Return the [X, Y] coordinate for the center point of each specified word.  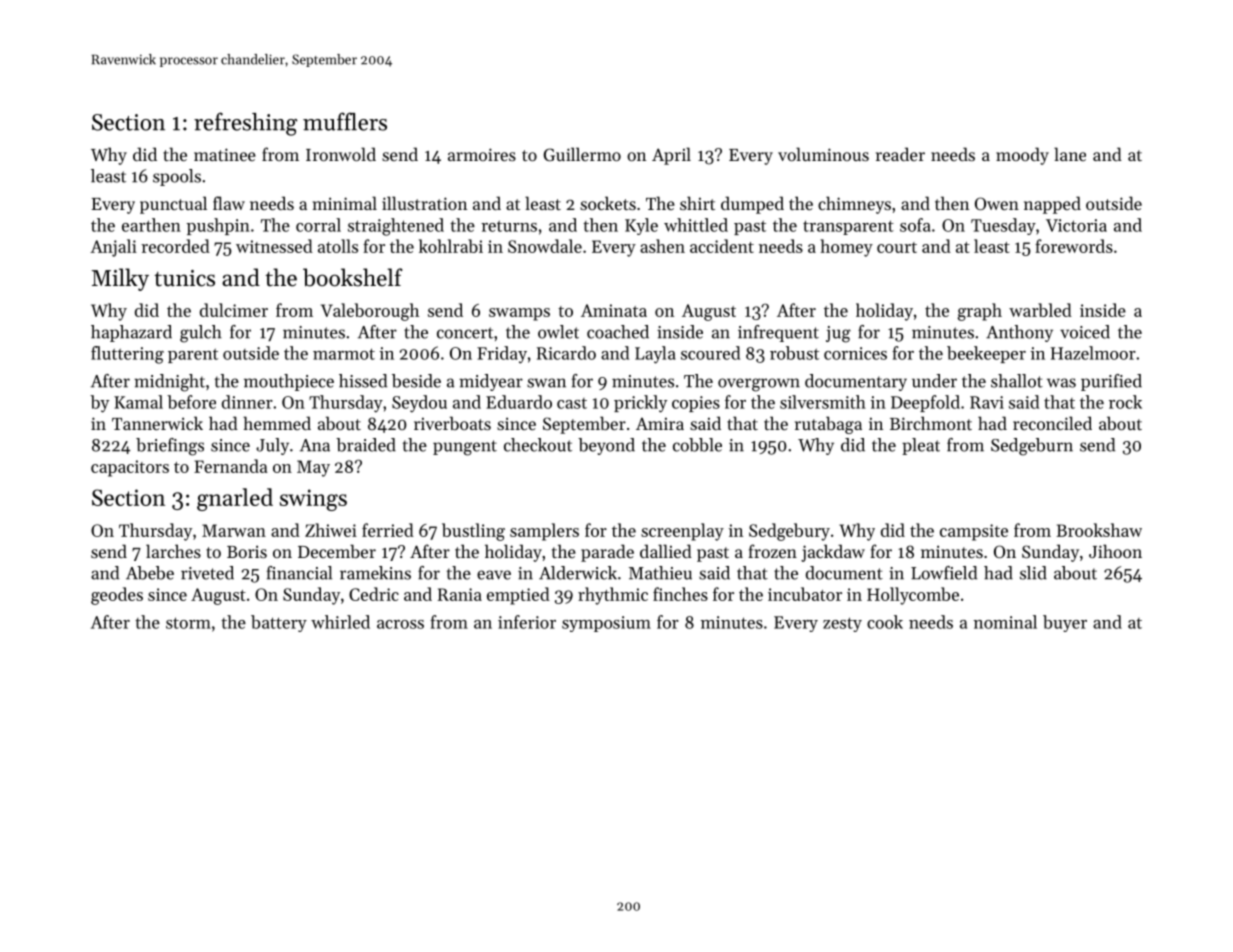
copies [696, 404]
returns [509, 226]
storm [188, 623]
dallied [666, 551]
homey [846, 248]
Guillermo [582, 154]
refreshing [245, 124]
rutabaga [828, 425]
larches [173, 551]
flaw [229, 203]
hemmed [277, 423]
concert [465, 333]
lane [1070, 154]
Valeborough [370, 312]
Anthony [1019, 333]
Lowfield [944, 573]
